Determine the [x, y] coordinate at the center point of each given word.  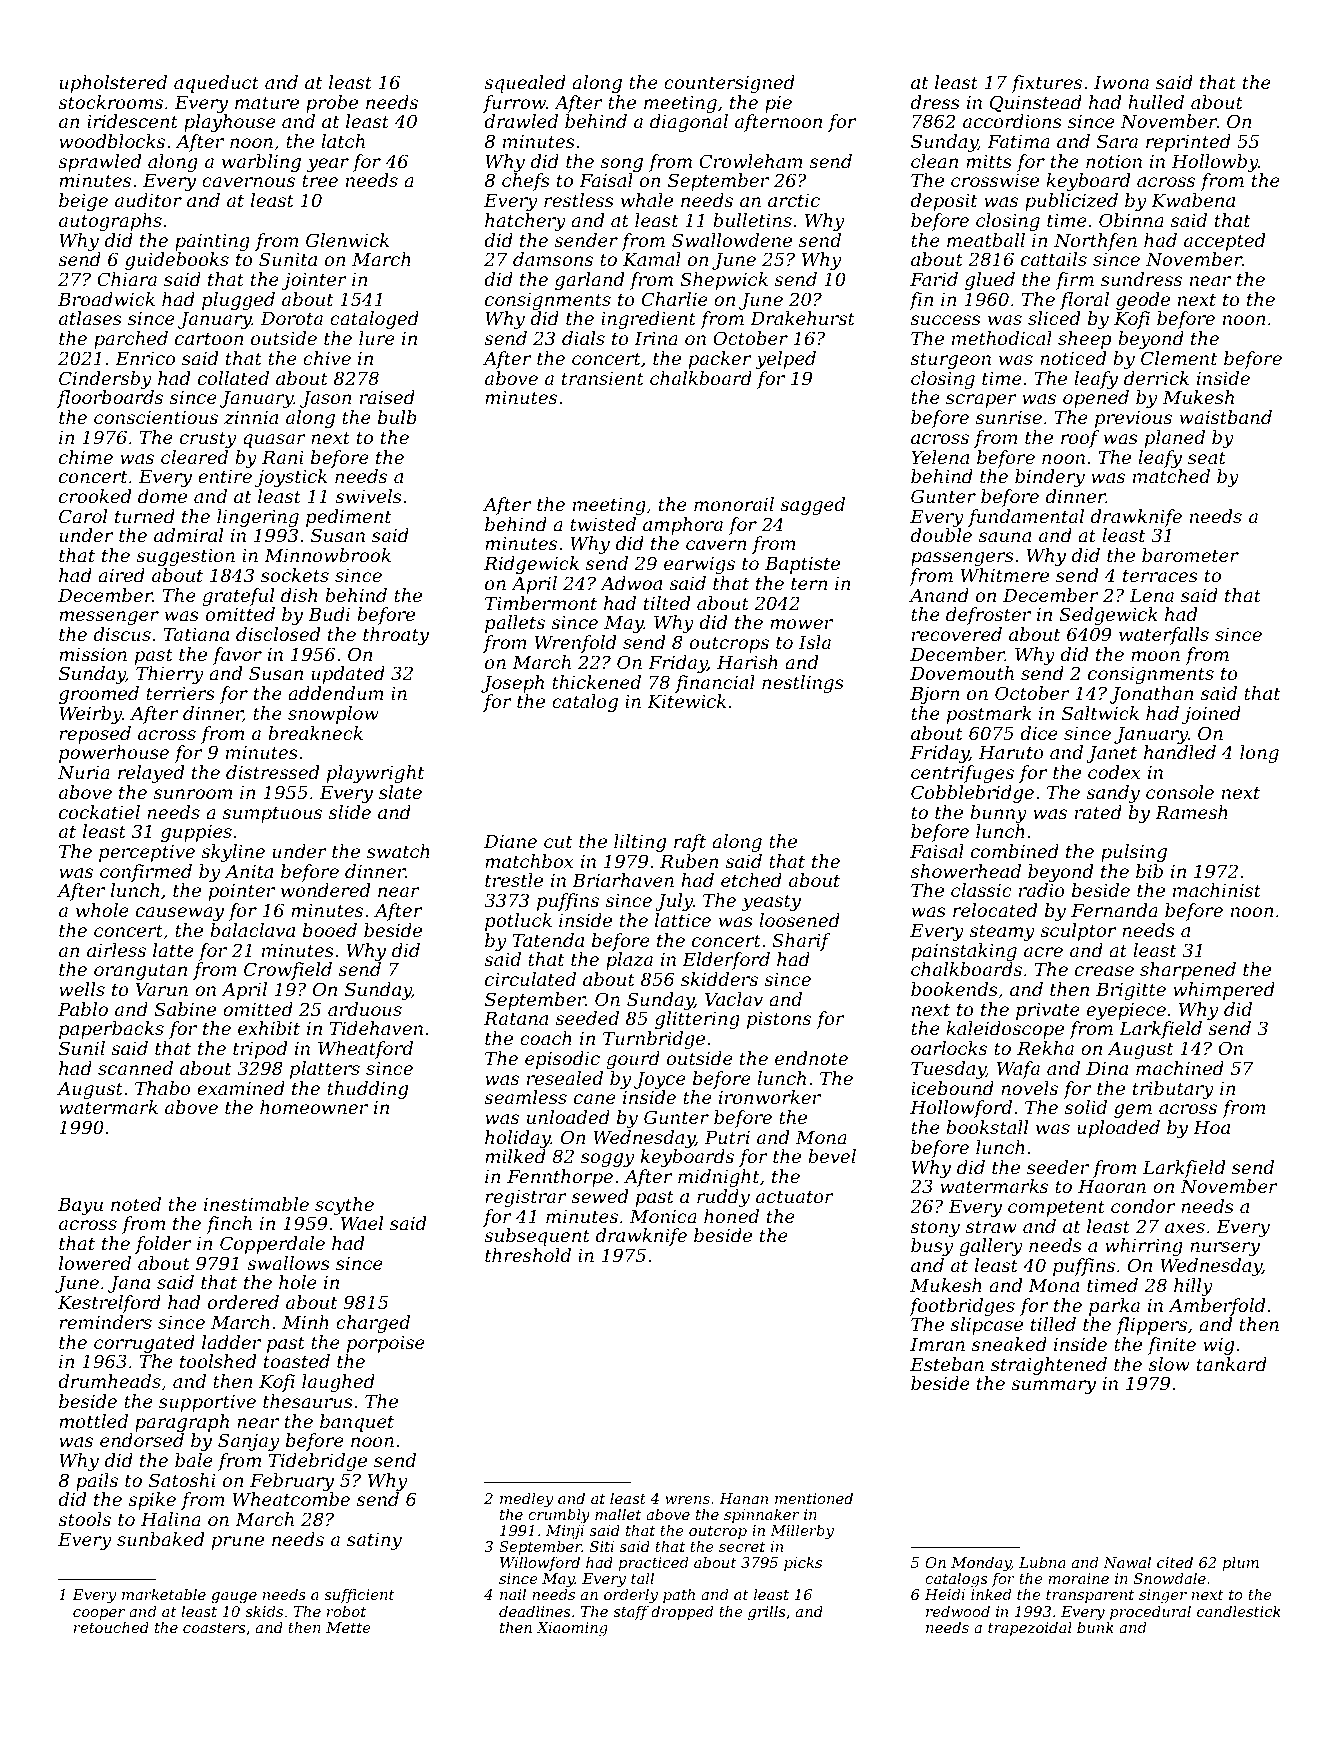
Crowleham [751, 161]
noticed [1073, 358]
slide [350, 812]
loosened [799, 920]
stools [84, 1519]
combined [1015, 851]
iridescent [132, 121]
